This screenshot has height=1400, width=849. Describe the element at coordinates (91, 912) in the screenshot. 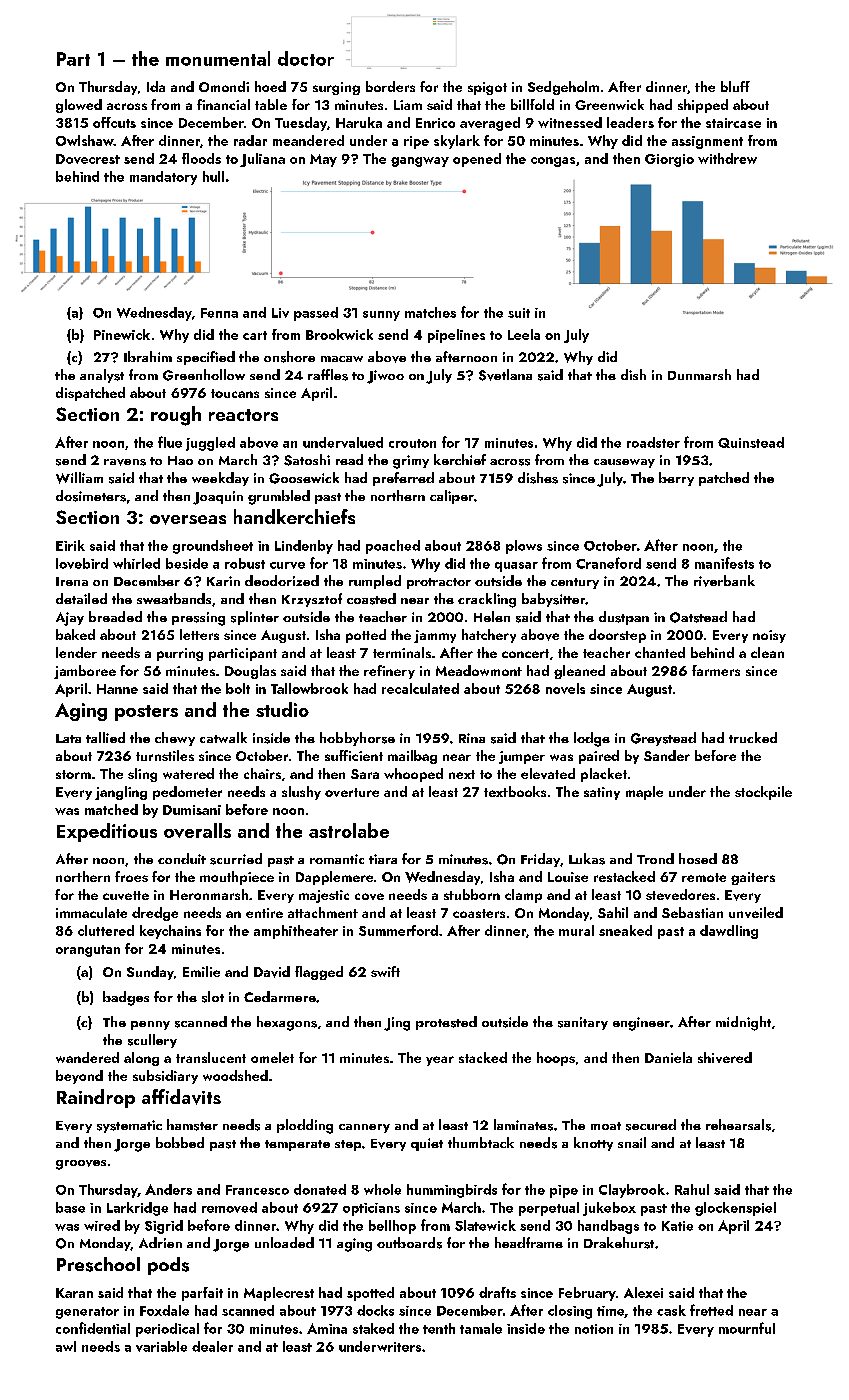

I see `immaculate` at that location.
